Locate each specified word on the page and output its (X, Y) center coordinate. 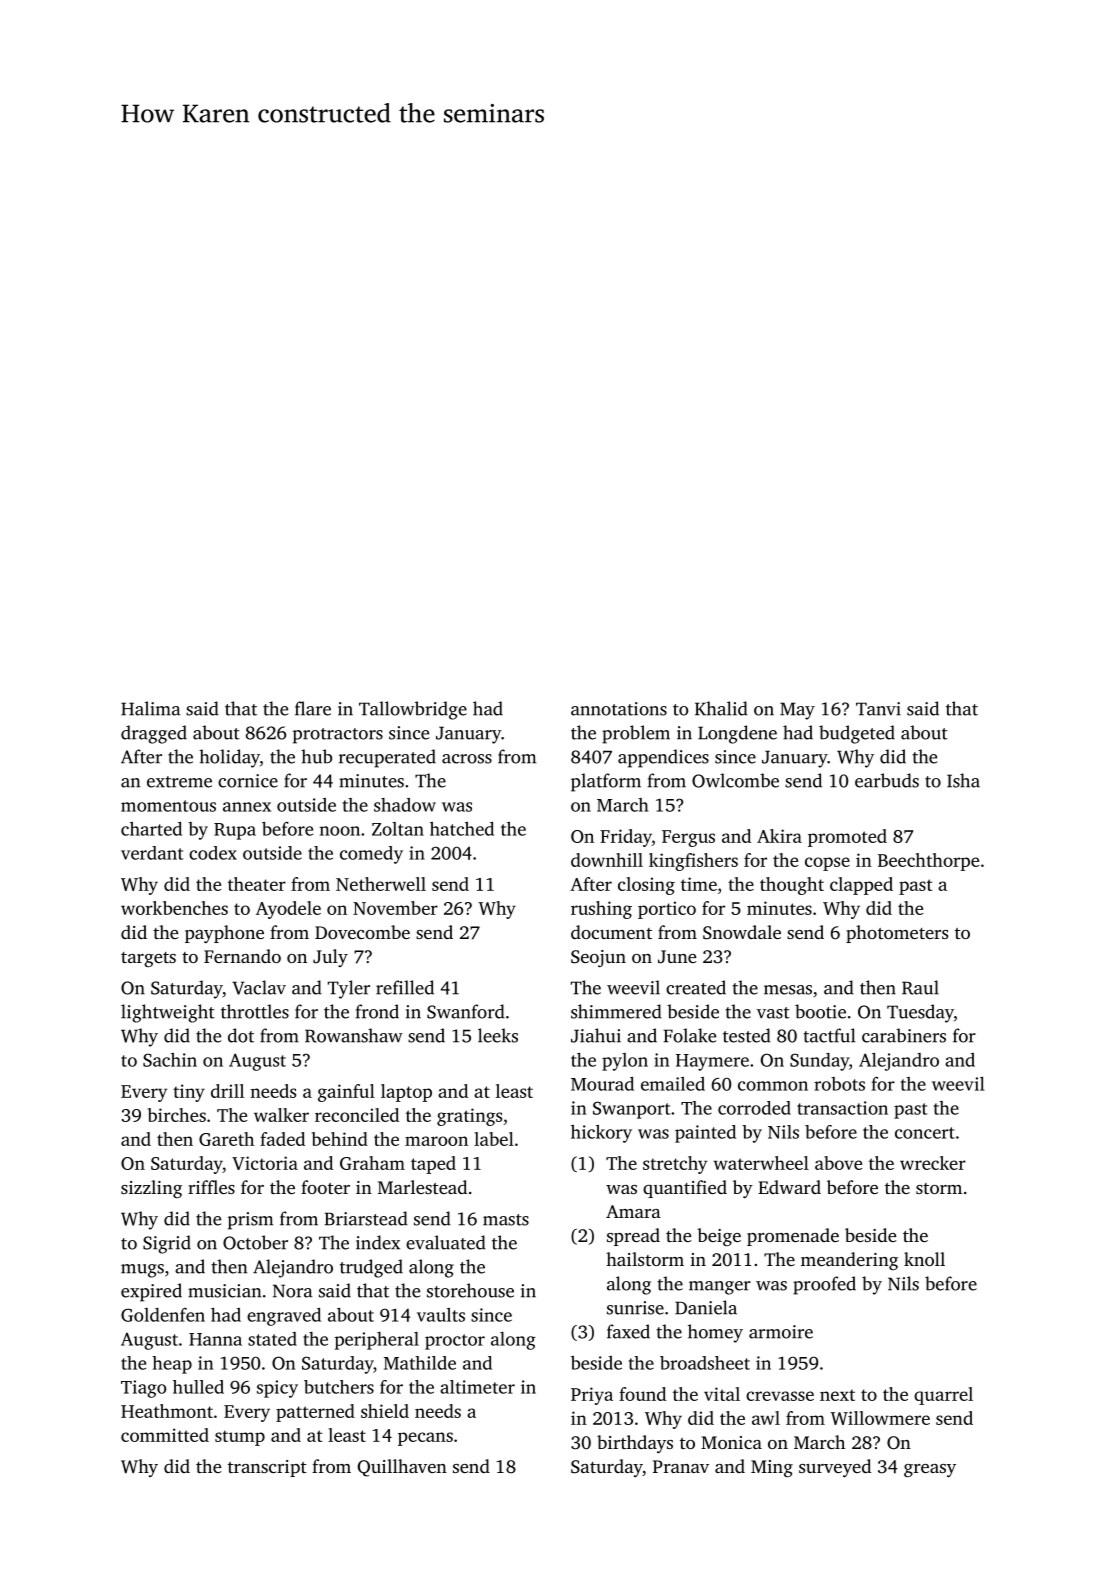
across (467, 759)
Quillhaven (402, 1468)
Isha (963, 780)
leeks (498, 1035)
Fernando (242, 956)
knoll (924, 1259)
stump (240, 1438)
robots (839, 1084)
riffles (211, 1187)
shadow (405, 805)
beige (719, 1237)
